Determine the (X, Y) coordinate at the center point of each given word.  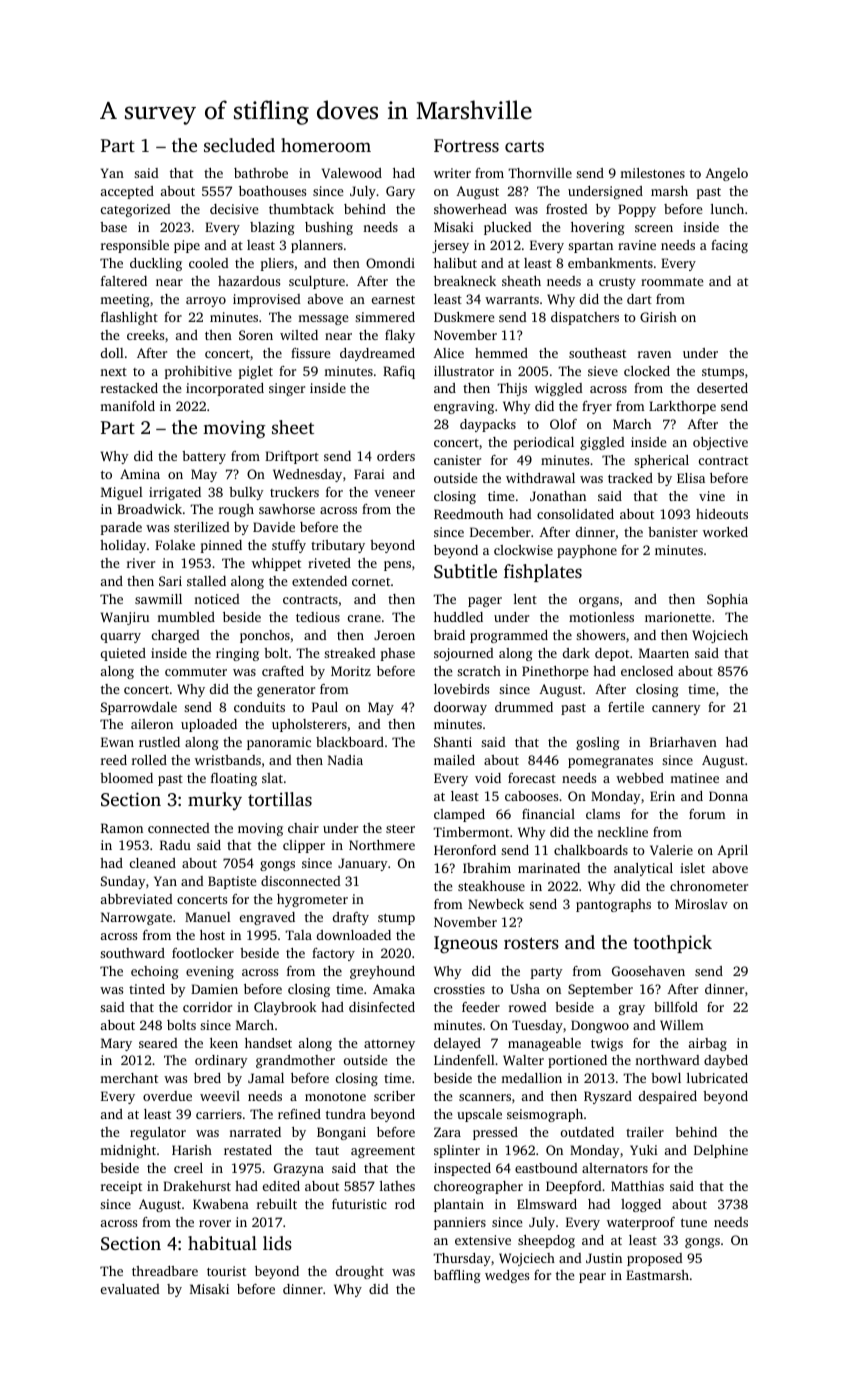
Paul (325, 707)
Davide (274, 527)
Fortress (466, 145)
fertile (626, 707)
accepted (127, 192)
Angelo (726, 174)
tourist (226, 1271)
